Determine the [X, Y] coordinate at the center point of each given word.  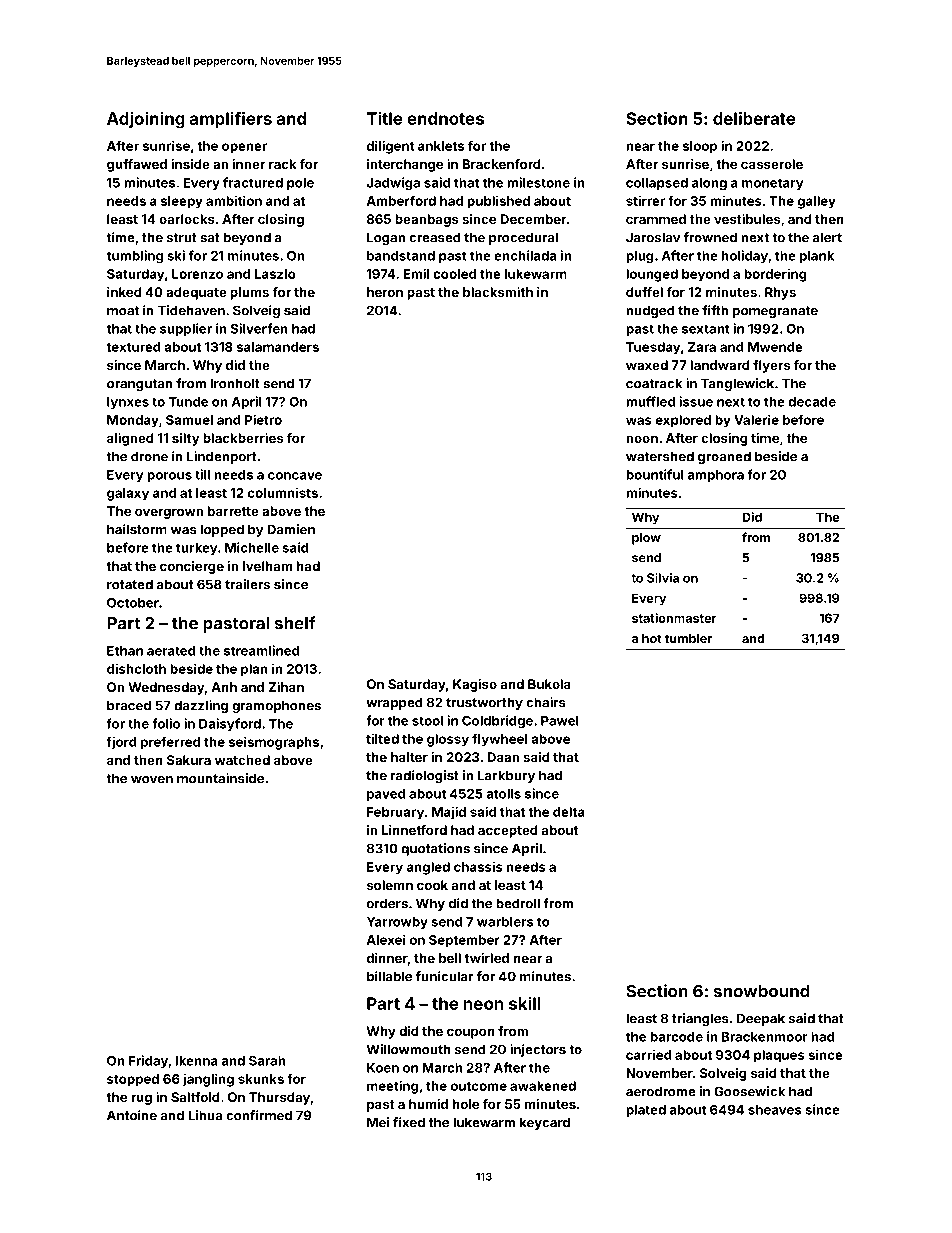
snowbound [762, 991]
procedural [523, 238]
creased [435, 237]
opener [244, 148]
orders [387, 903]
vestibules [747, 219]
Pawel [560, 721]
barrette [233, 511]
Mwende [775, 347]
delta [569, 812]
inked [124, 292]
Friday [148, 1061]
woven [152, 780]
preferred [170, 743]
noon [642, 439]
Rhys [780, 293]
